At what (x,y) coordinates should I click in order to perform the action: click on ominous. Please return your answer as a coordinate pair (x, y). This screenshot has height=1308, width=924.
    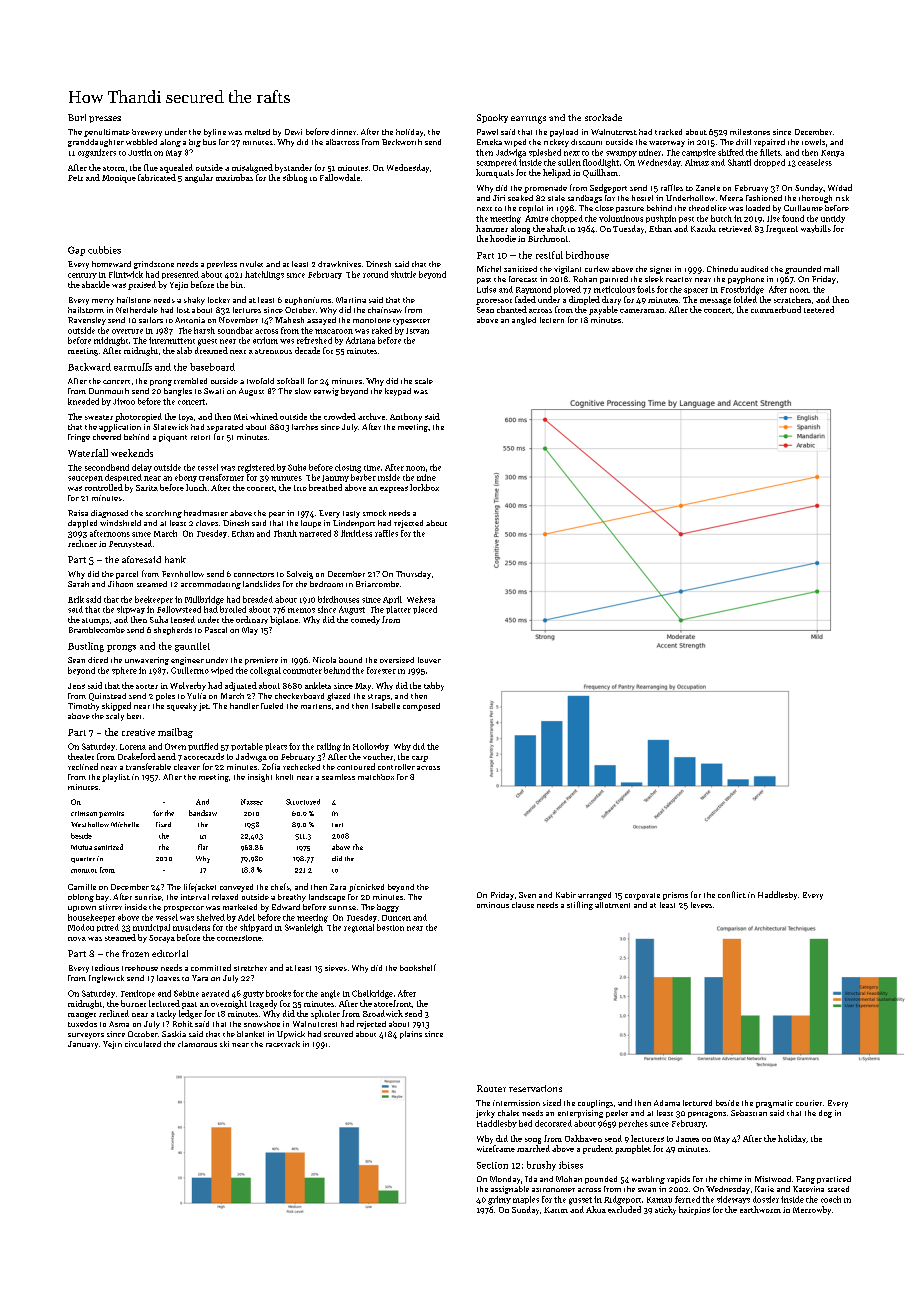
    Looking at the image, I should click on (493, 905).
